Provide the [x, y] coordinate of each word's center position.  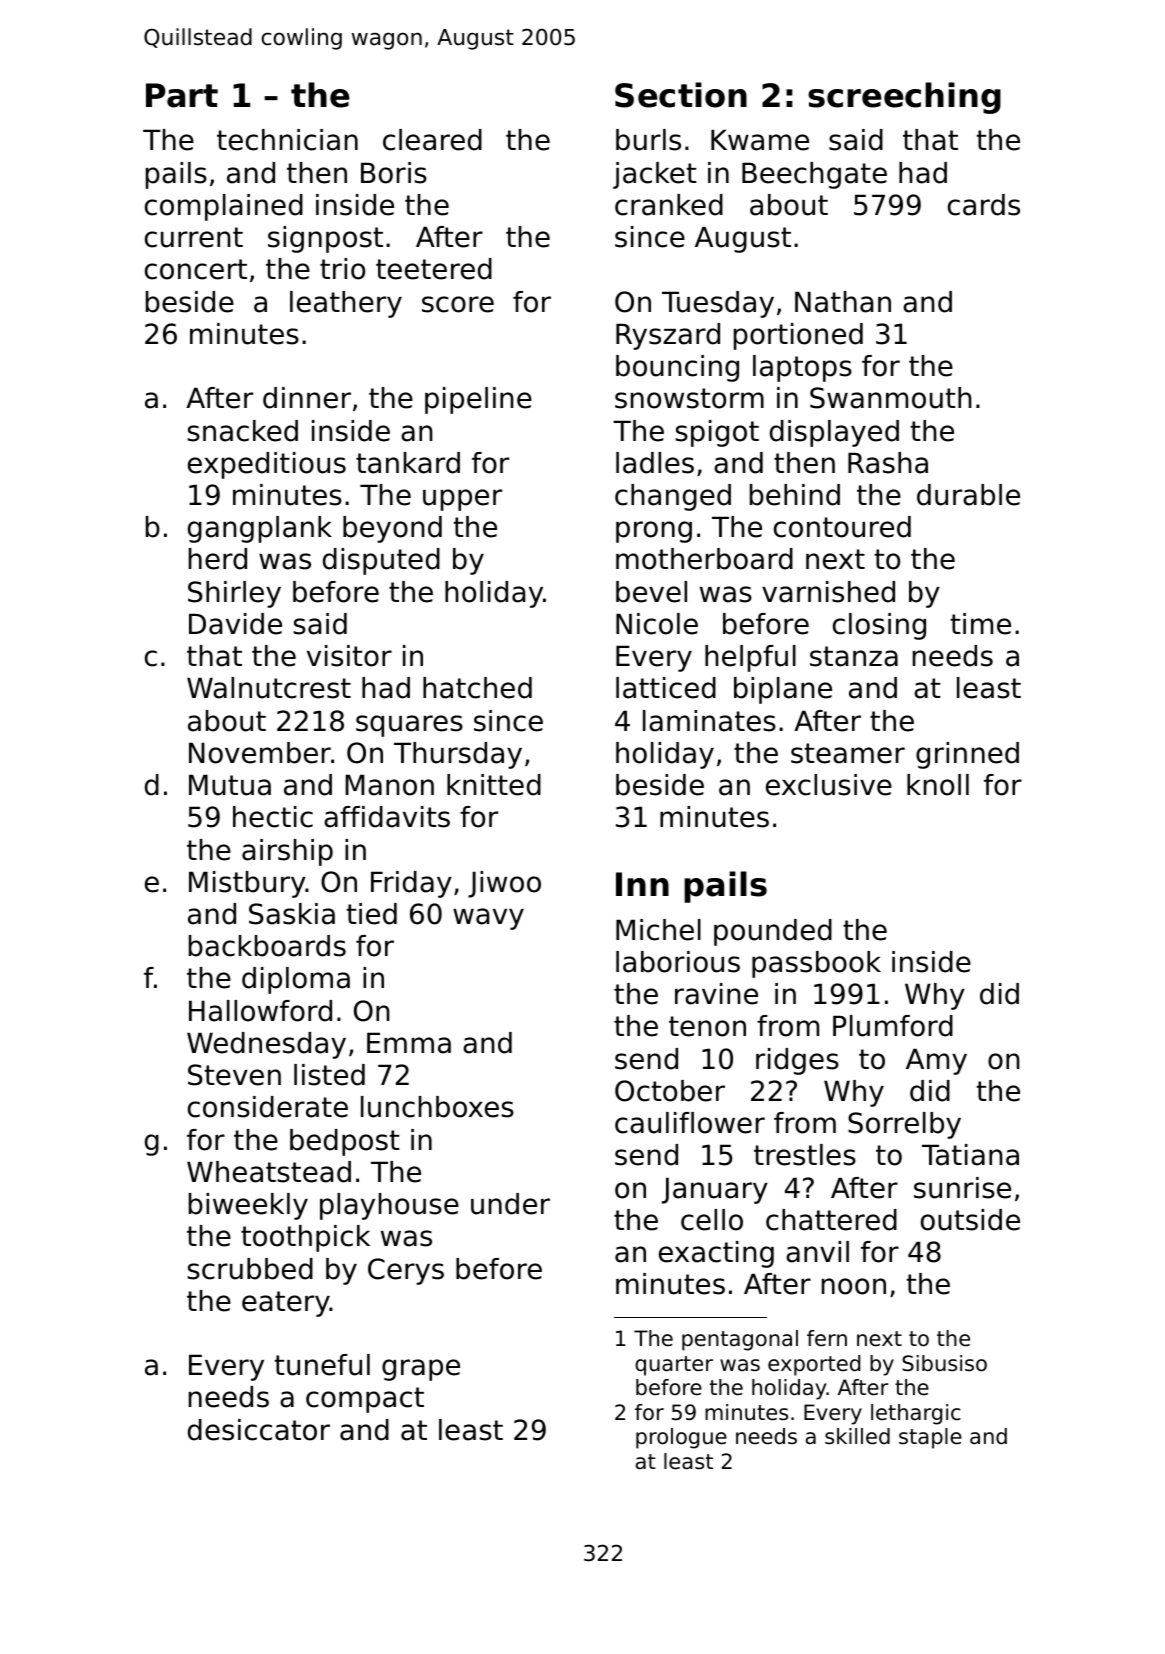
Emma [409, 1043]
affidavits [387, 817]
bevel [651, 592]
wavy [488, 919]
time [980, 624]
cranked [669, 205]
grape [421, 1370]
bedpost [344, 1142]
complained [224, 207]
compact [365, 1400]
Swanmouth [891, 398]
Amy [936, 1061]
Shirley [234, 594]
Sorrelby [904, 1125]
